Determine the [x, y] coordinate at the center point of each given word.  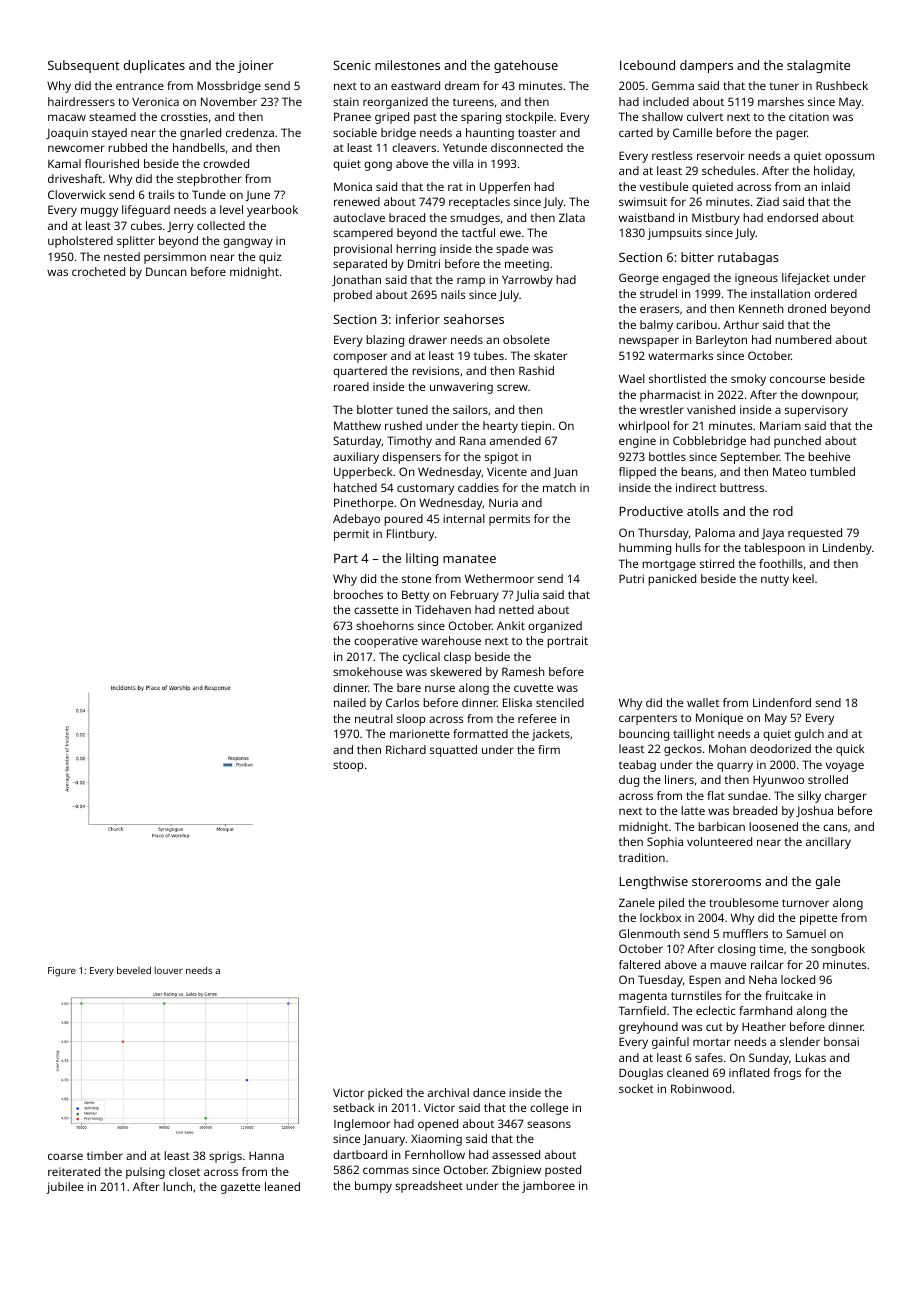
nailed [350, 702]
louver [169, 970]
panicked [672, 580]
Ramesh [523, 671]
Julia [527, 595]
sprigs [225, 1157]
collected [221, 225]
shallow [662, 116]
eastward [415, 85]
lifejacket [806, 279]
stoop [348, 766]
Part [346, 558]
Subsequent [84, 66]
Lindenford [782, 702]
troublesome [743, 902]
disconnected [527, 147]
